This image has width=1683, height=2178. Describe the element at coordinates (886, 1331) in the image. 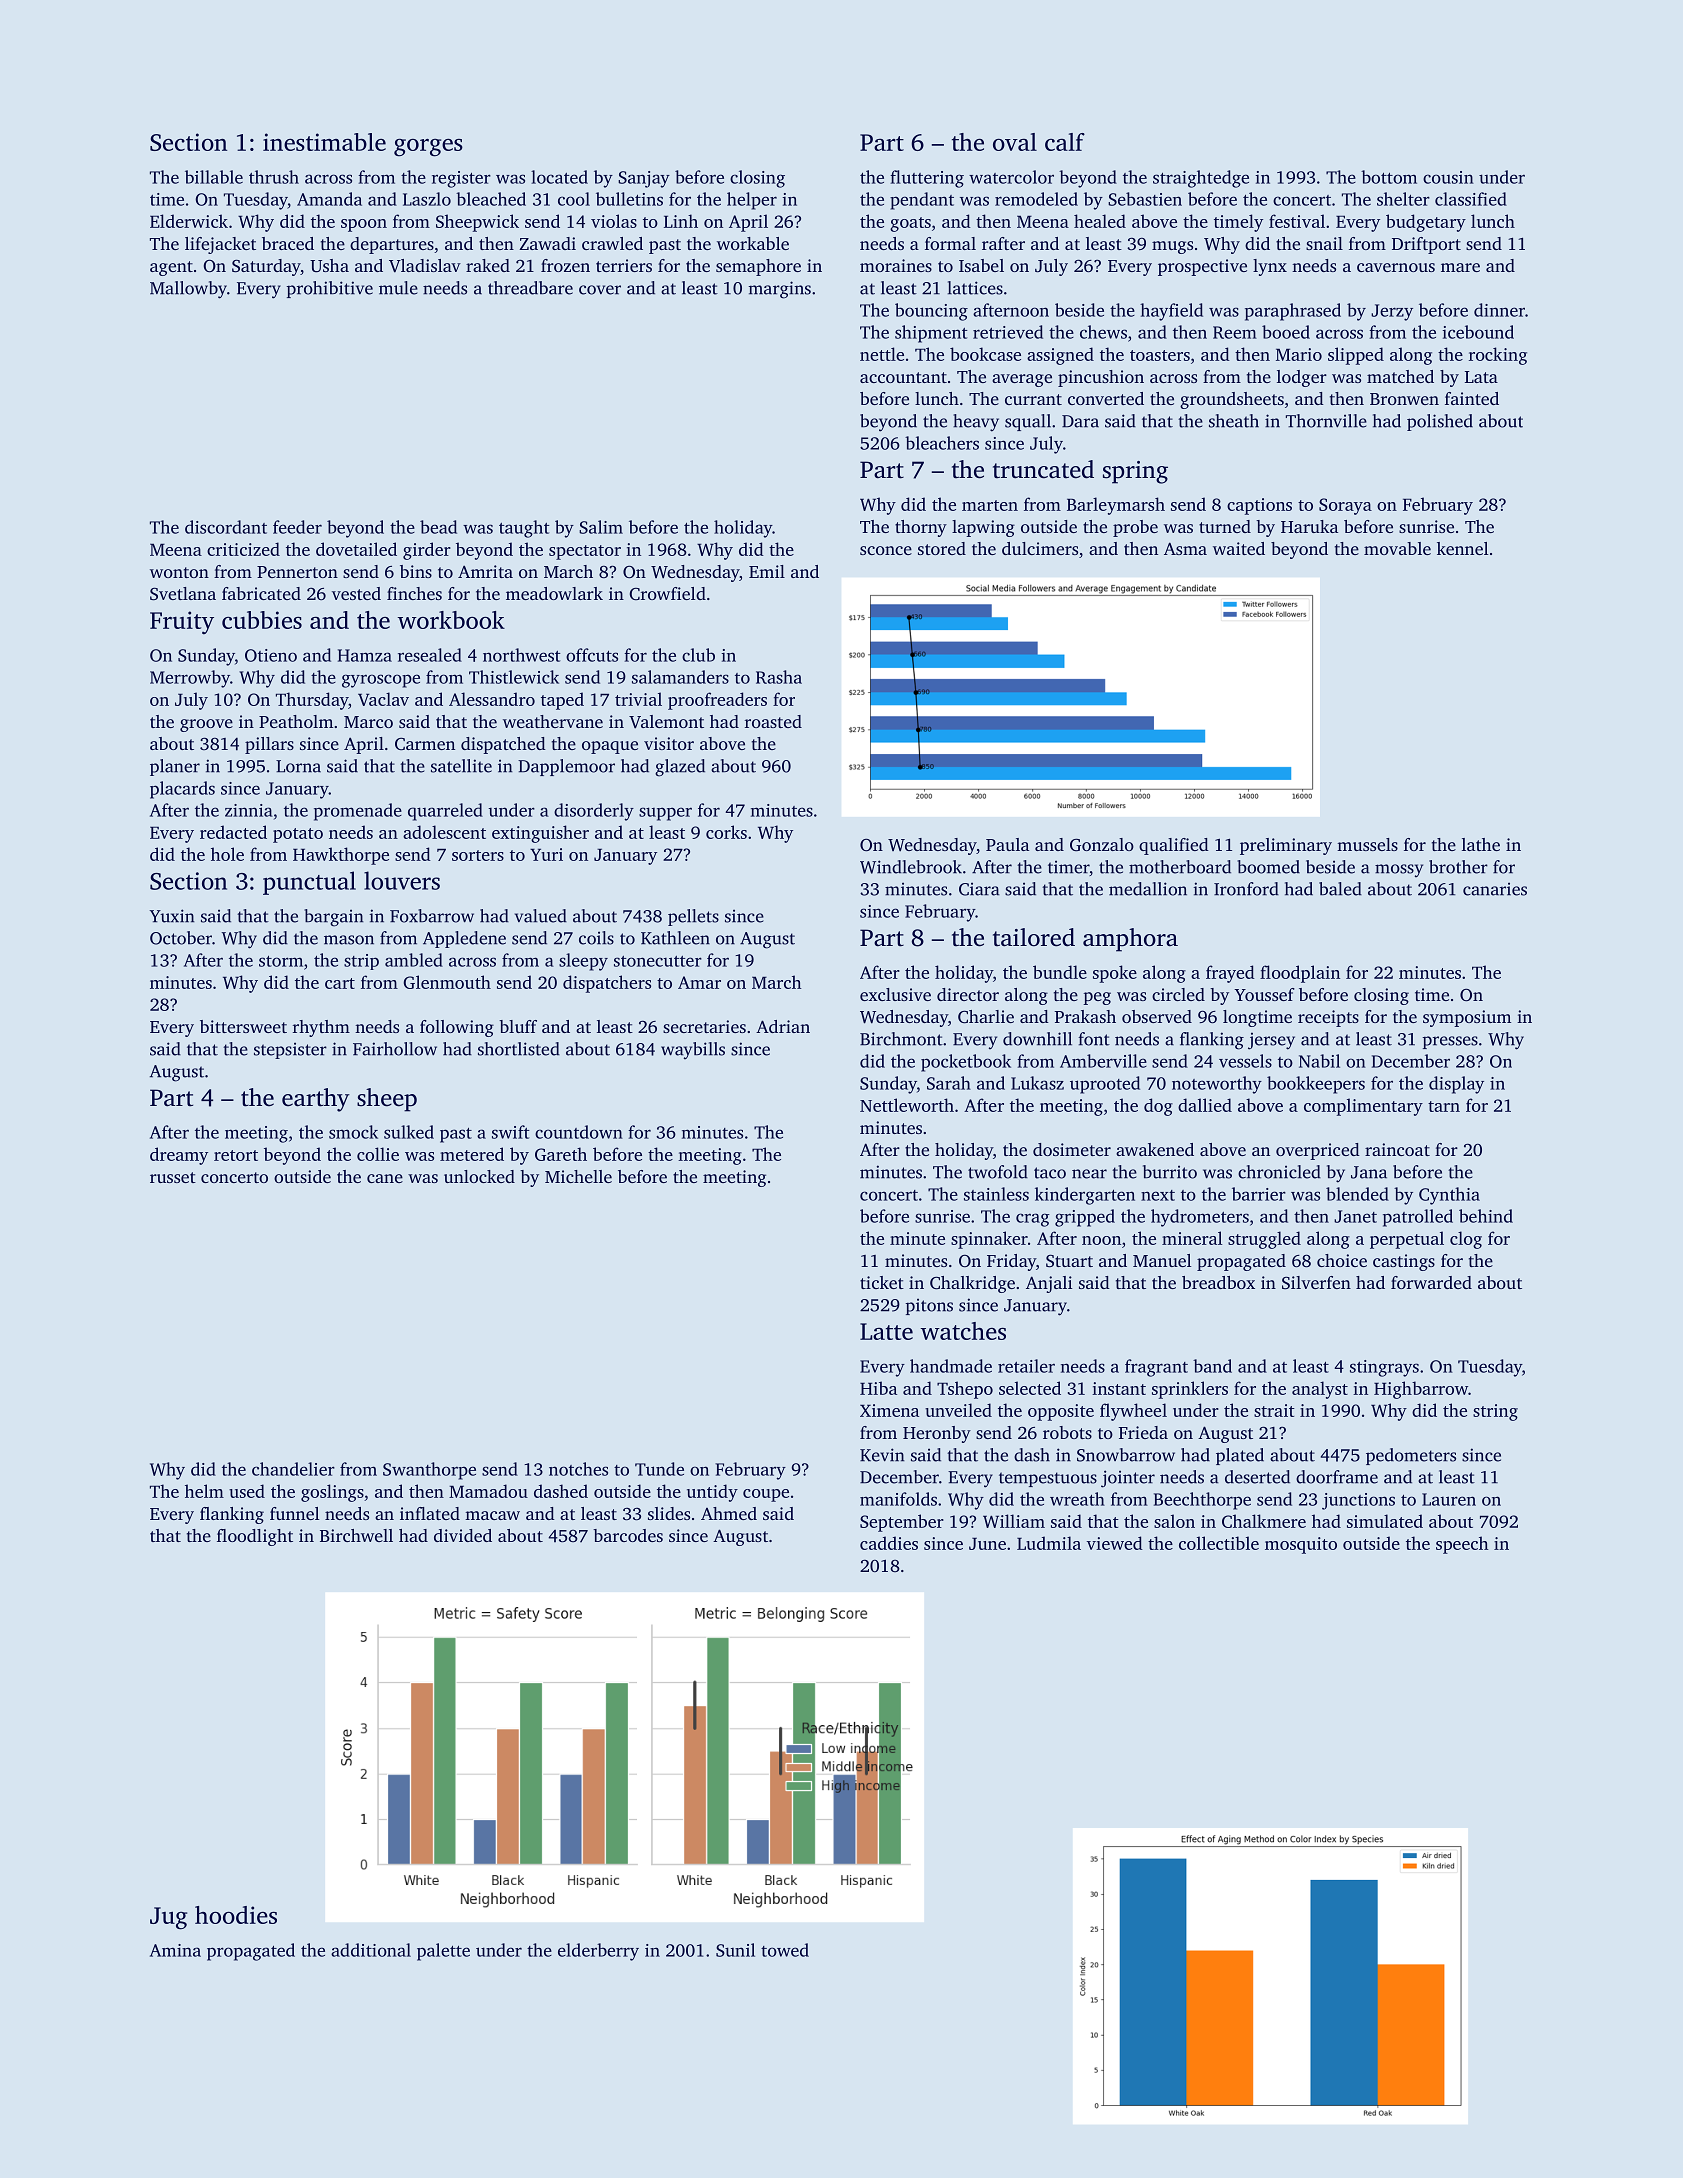

I see `Latte` at that location.
